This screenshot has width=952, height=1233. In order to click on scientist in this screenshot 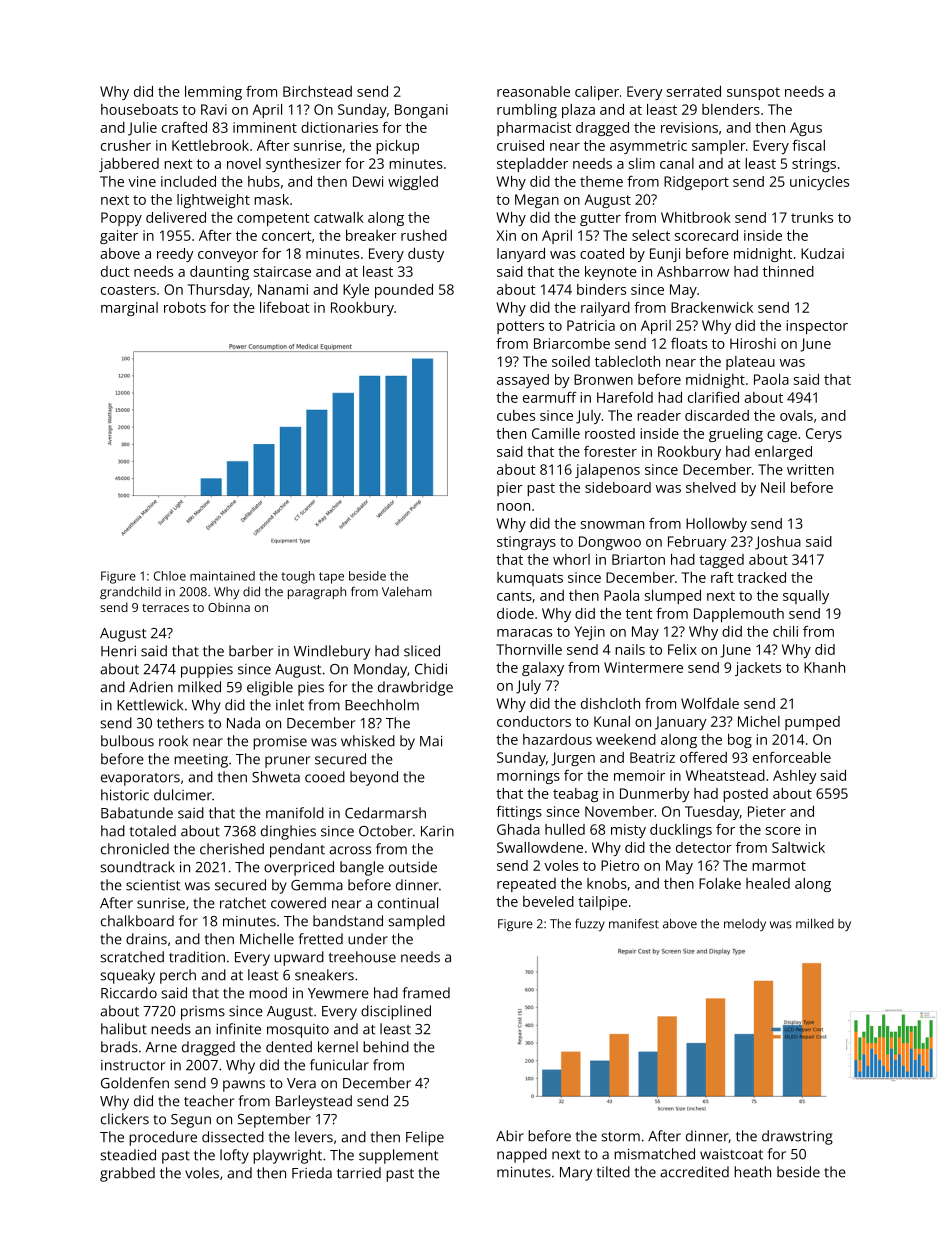, I will do `click(153, 885)`.
